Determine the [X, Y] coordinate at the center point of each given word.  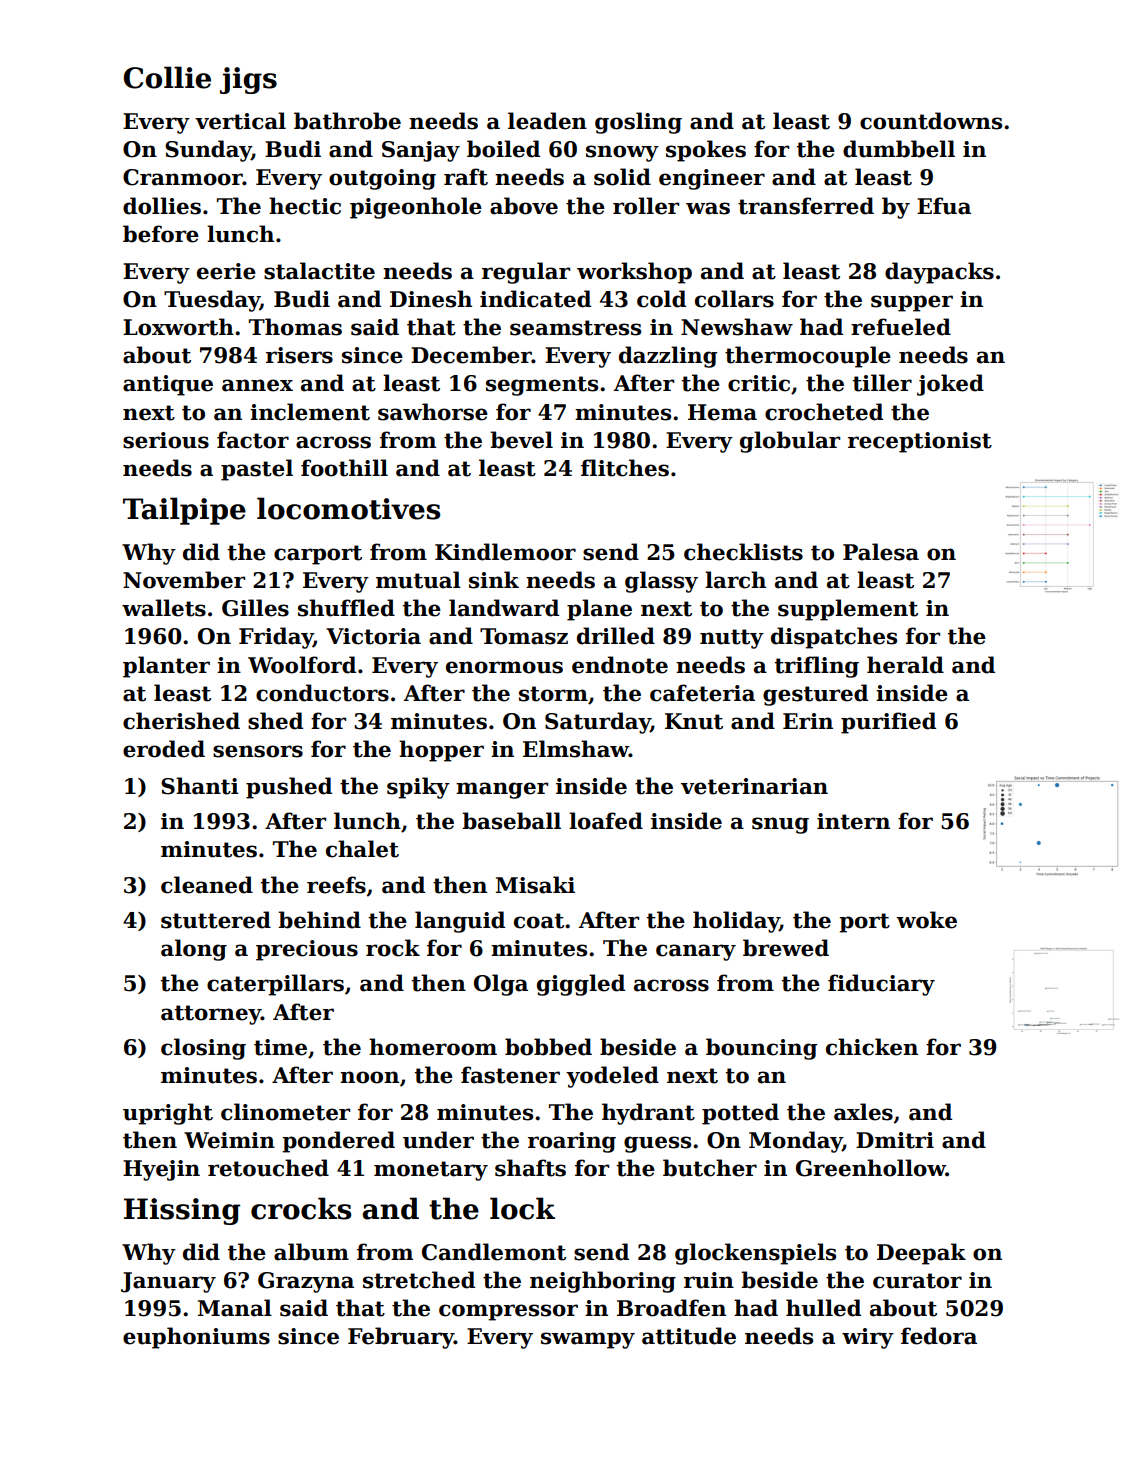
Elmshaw [576, 749]
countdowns [931, 121]
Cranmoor [183, 177]
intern [853, 821]
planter [166, 667]
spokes [706, 151]
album [311, 1252]
